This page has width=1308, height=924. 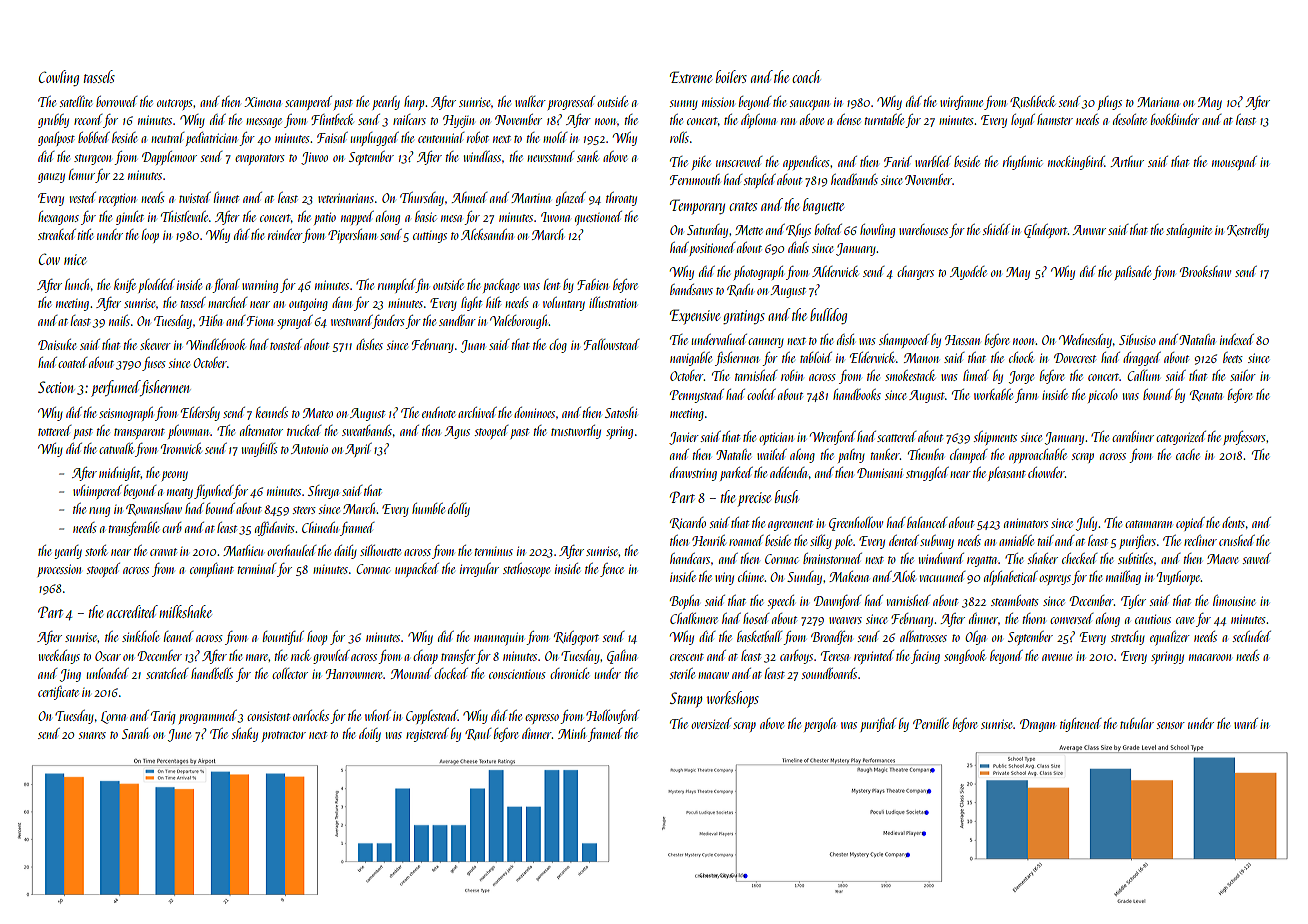 What do you see at coordinates (1171, 725) in the page?
I see `sensor` at bounding box center [1171, 725].
